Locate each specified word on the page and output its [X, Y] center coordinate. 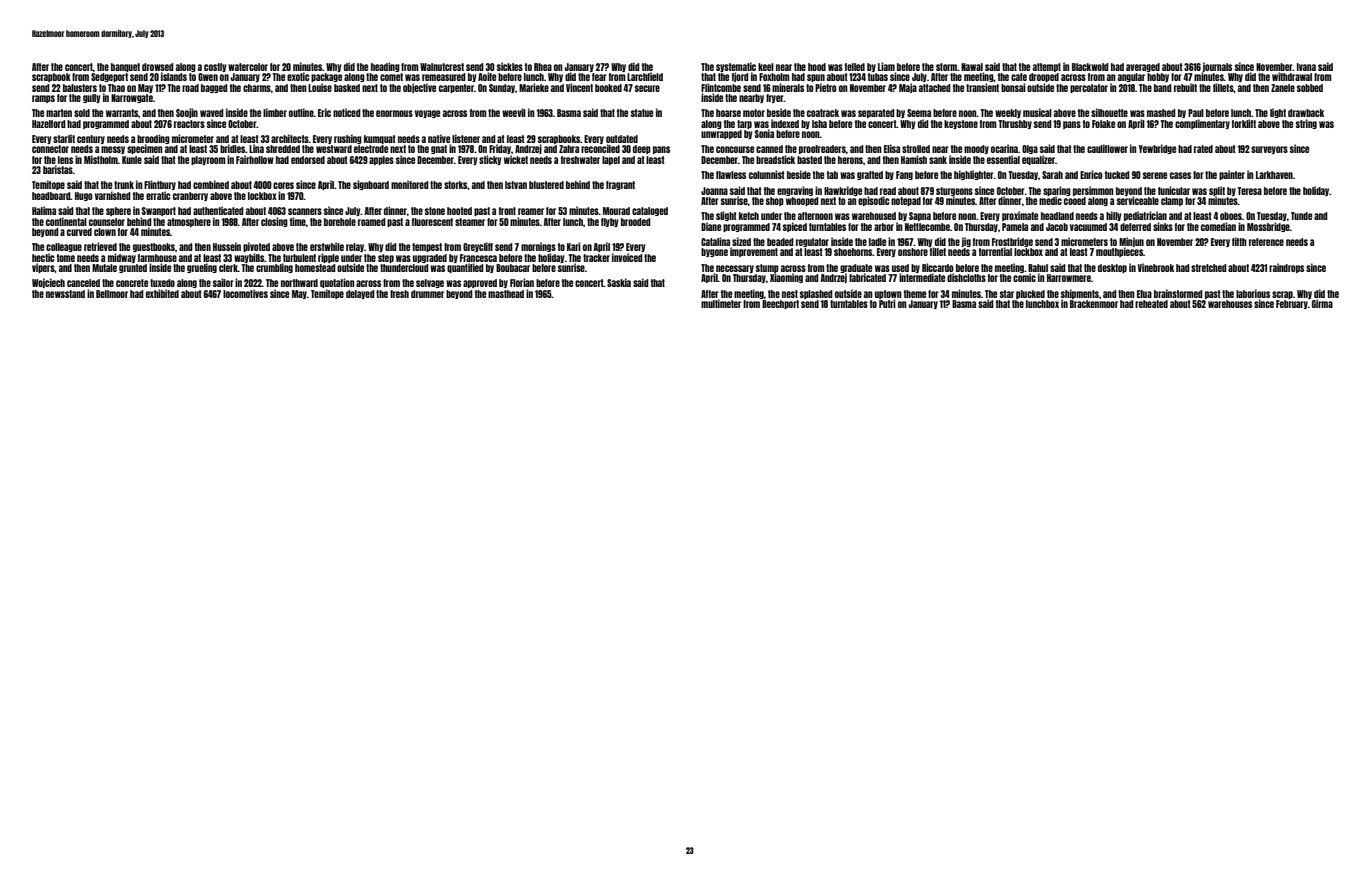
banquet [125, 67]
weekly [1008, 113]
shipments [1080, 294]
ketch [749, 216]
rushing [348, 139]
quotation [337, 283]
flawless [731, 175]
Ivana [1306, 67]
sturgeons [954, 191]
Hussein [227, 246]
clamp [1172, 201]
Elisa [892, 148]
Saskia [619, 282]
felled [855, 67]
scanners [305, 211]
